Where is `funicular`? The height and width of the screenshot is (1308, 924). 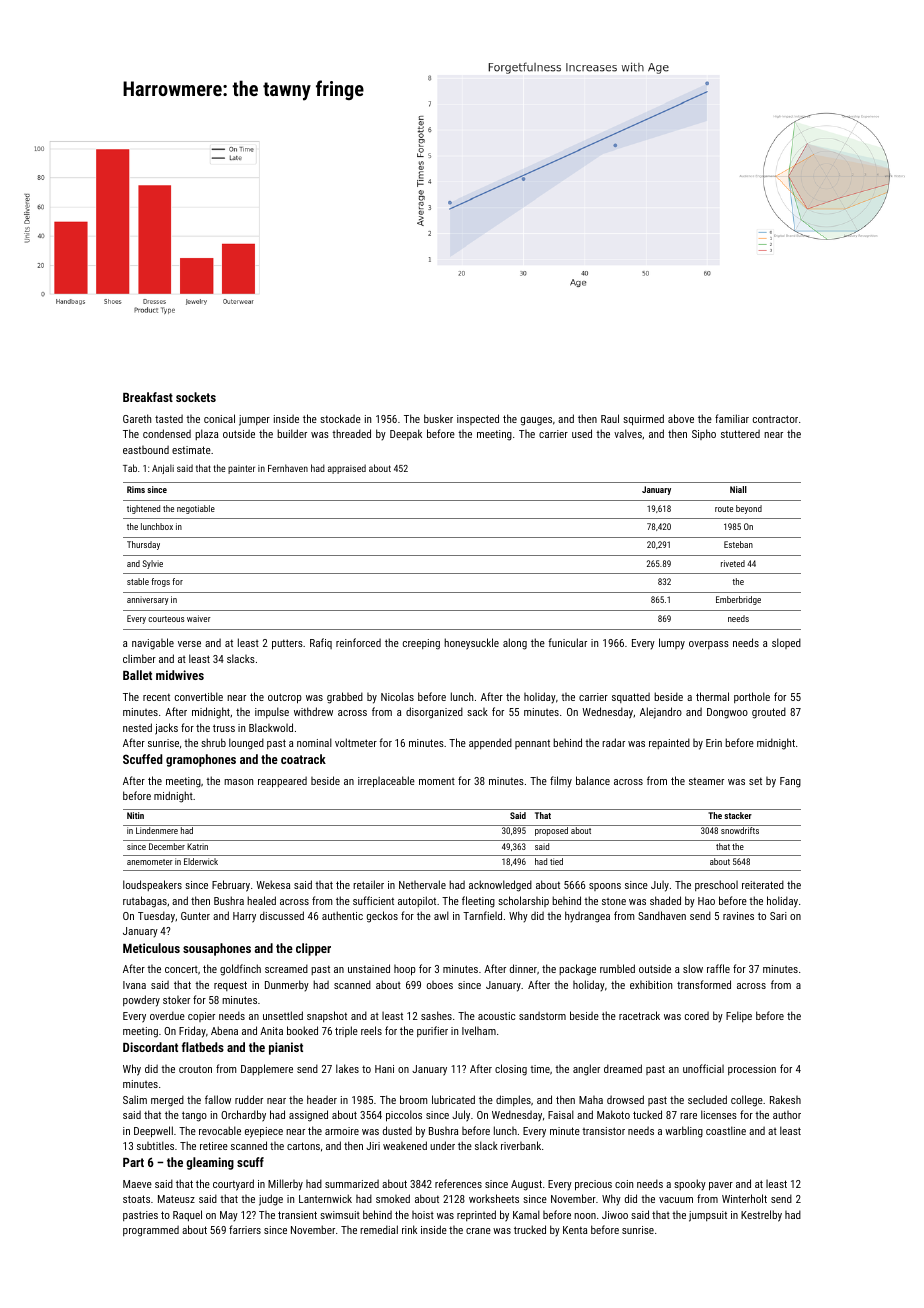
funicular is located at coordinates (567, 642).
